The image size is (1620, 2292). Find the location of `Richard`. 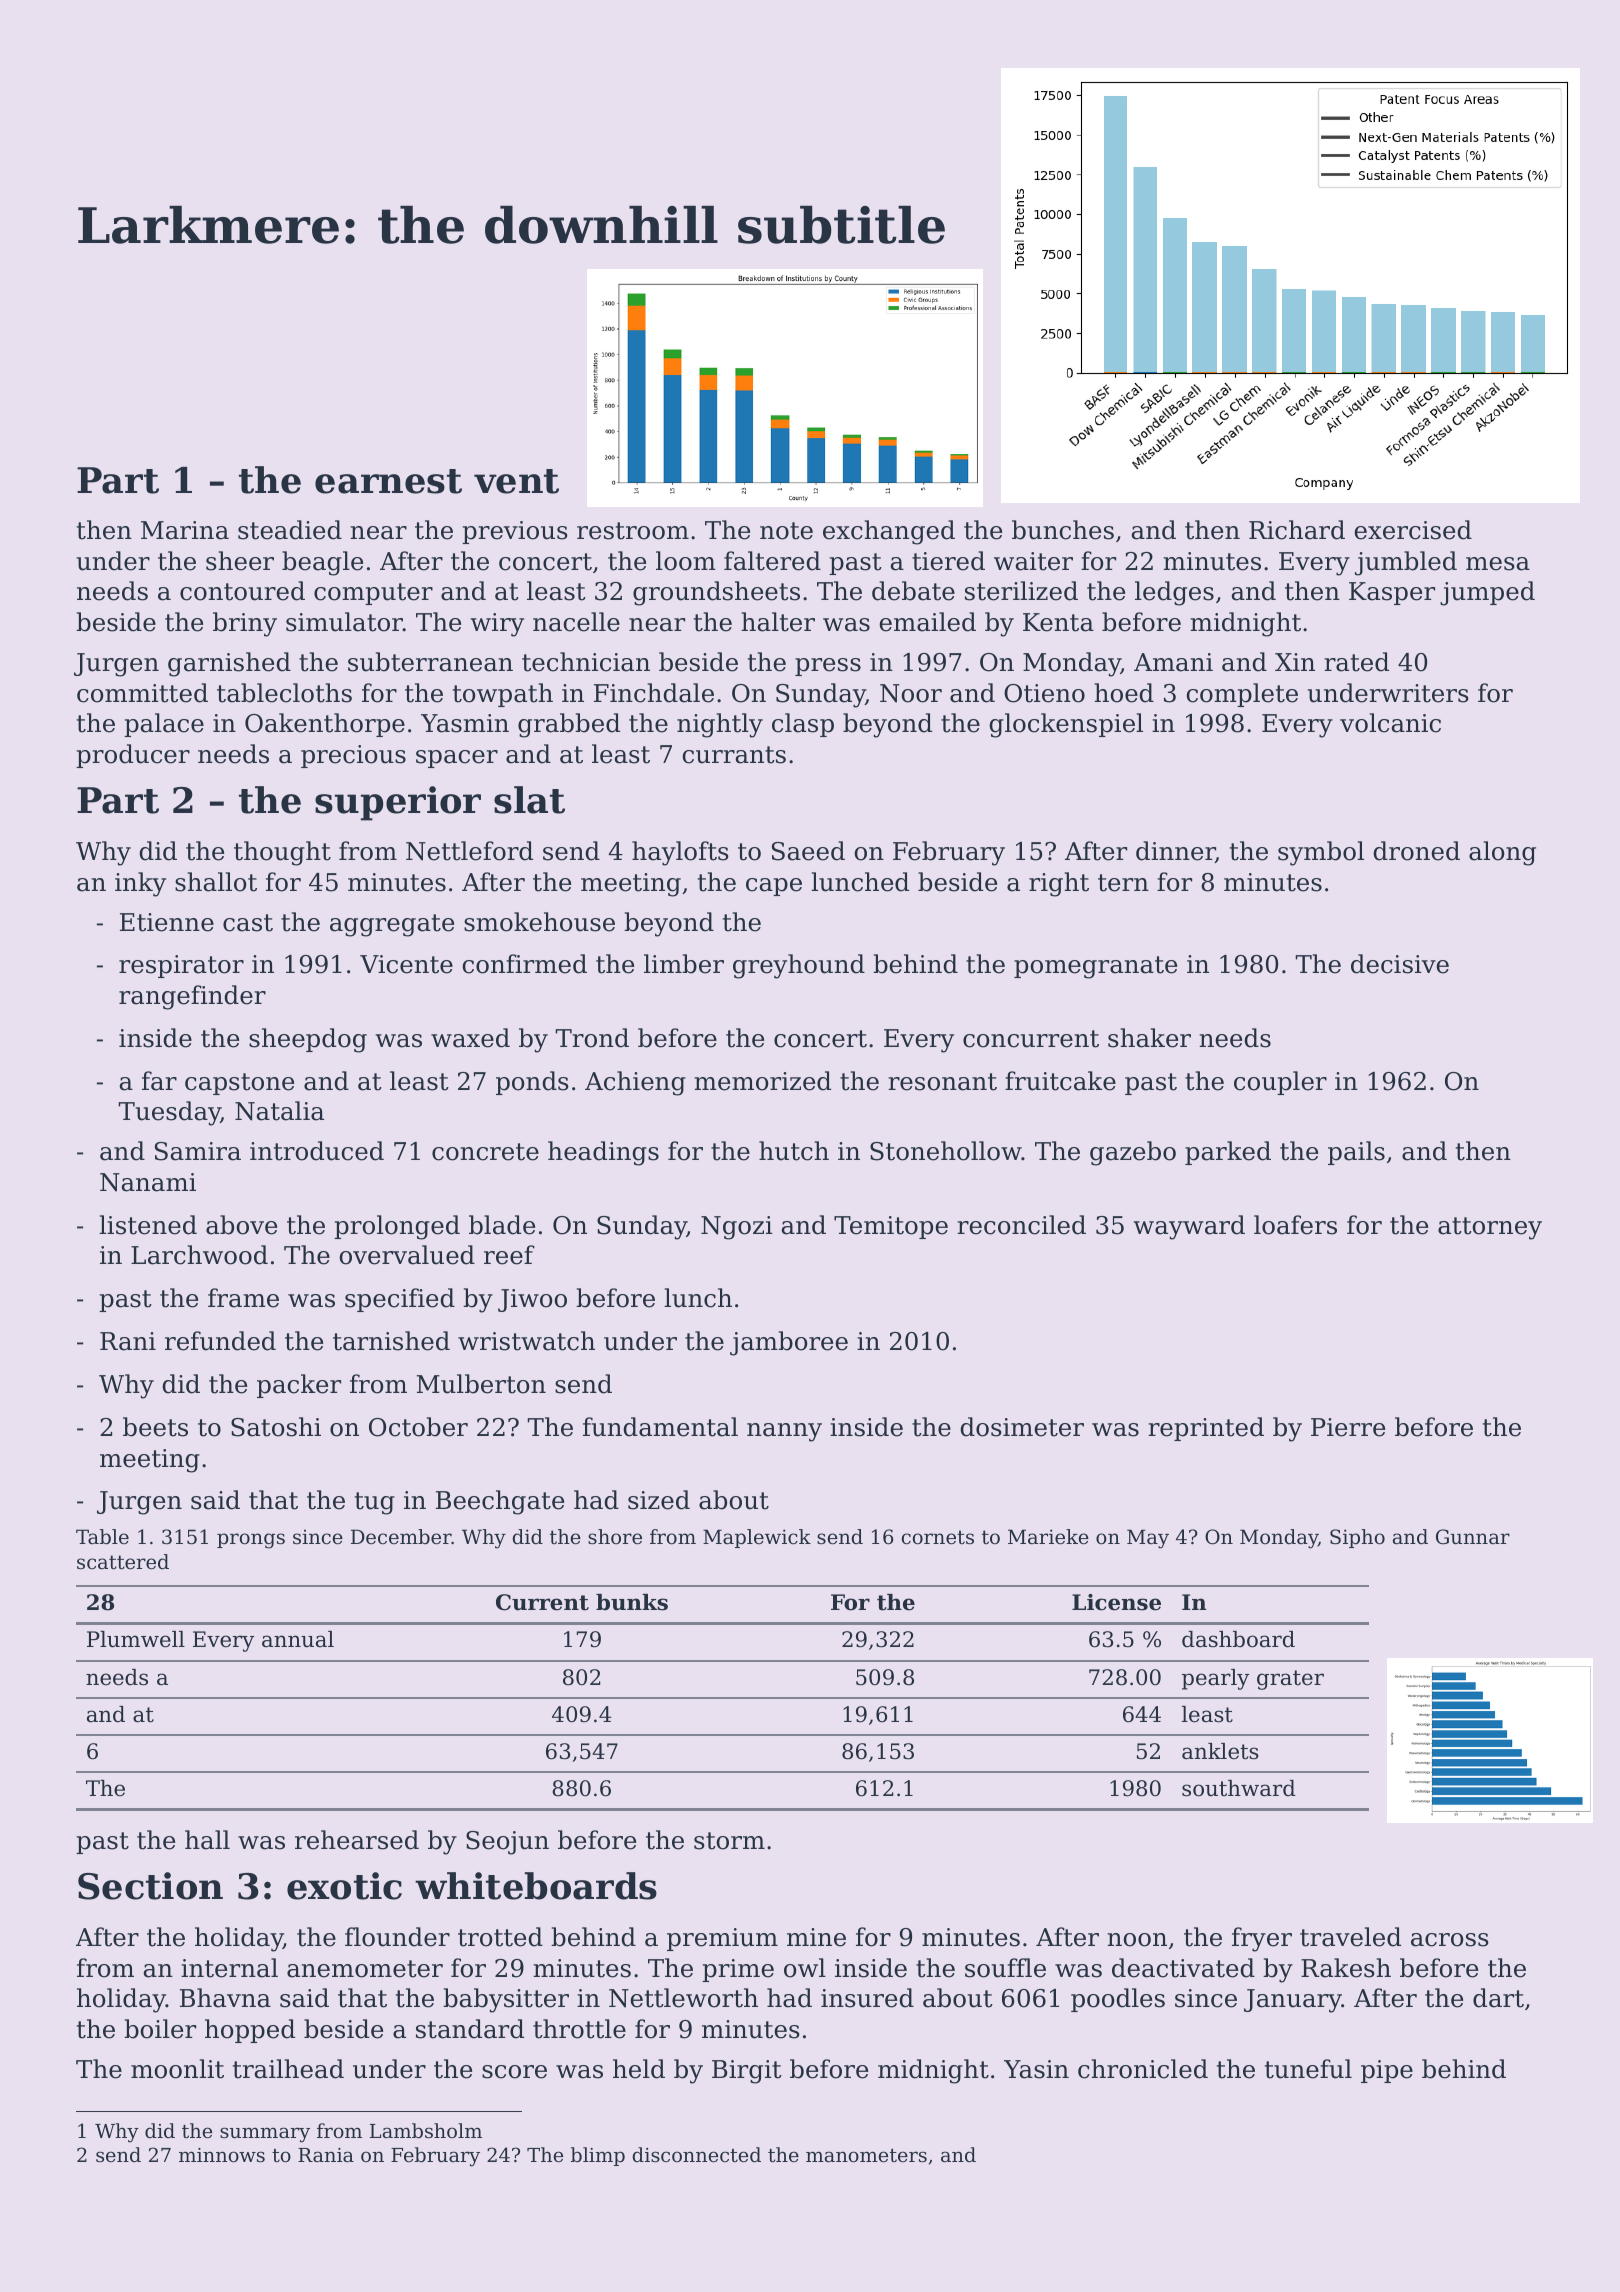

Richard is located at coordinates (1297, 530).
